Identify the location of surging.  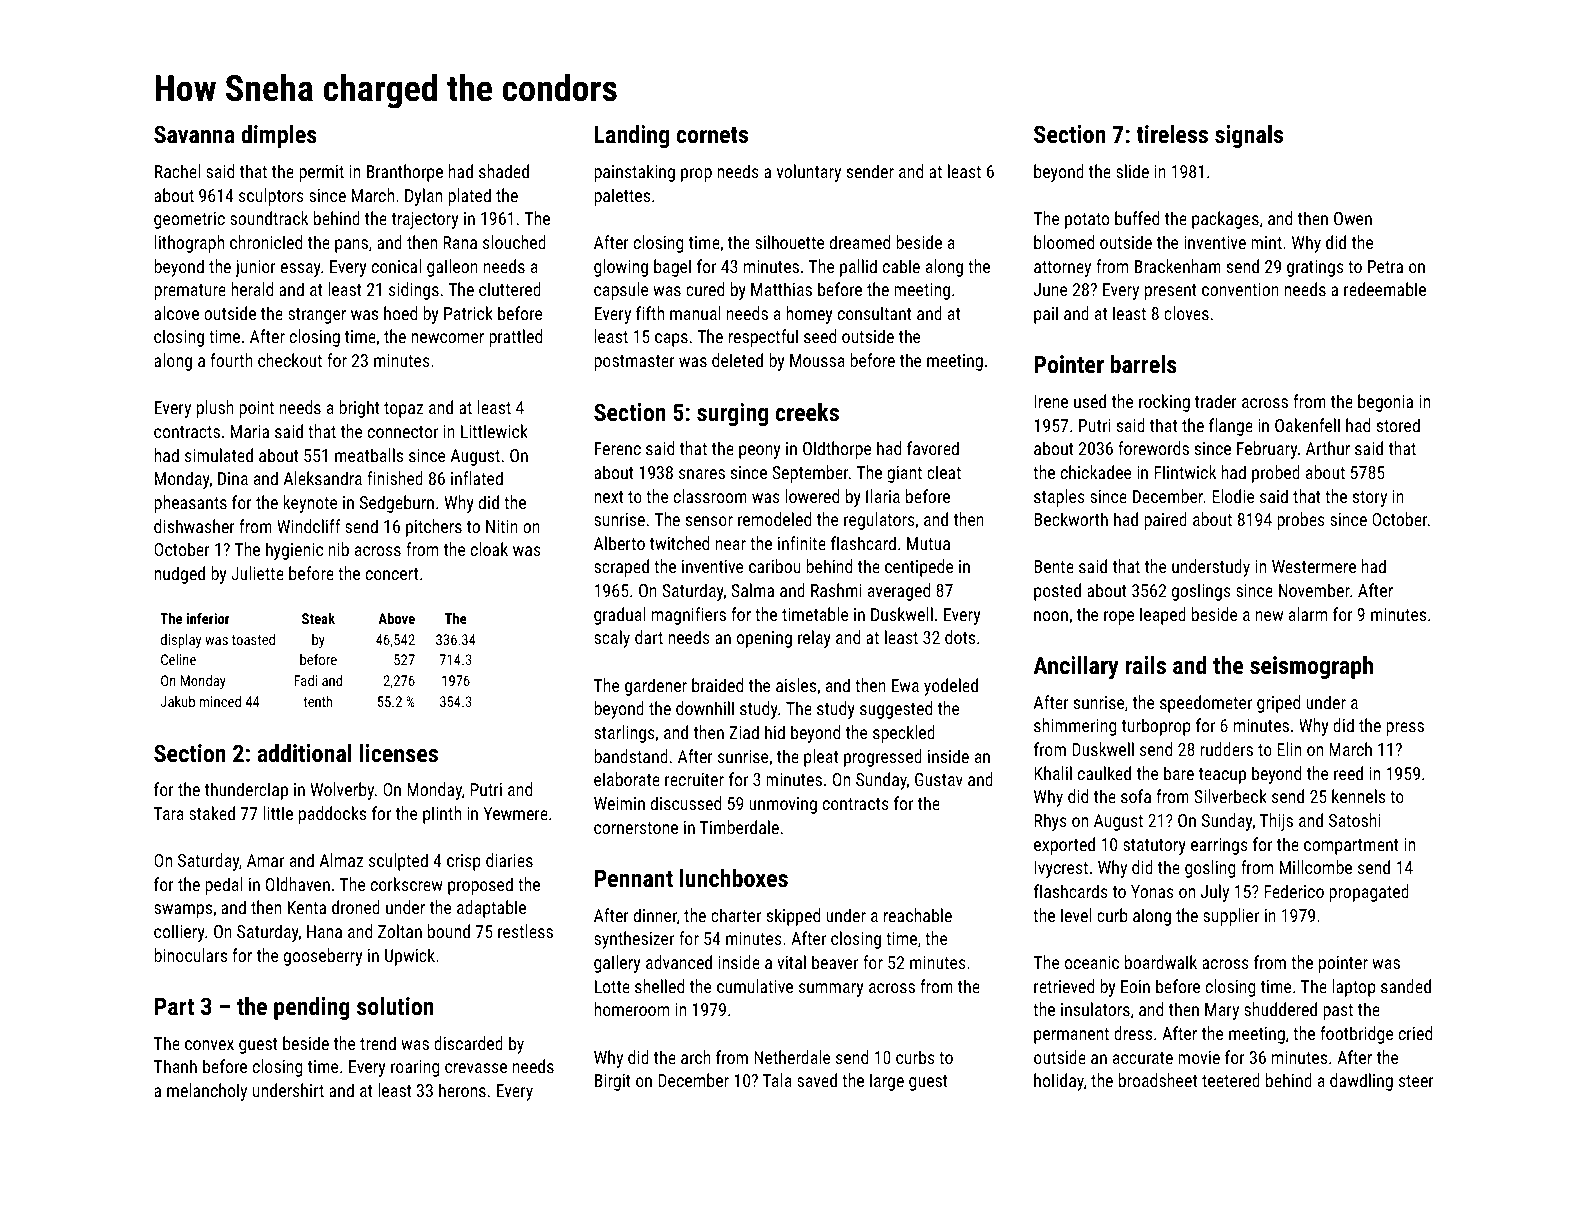
(732, 414).
